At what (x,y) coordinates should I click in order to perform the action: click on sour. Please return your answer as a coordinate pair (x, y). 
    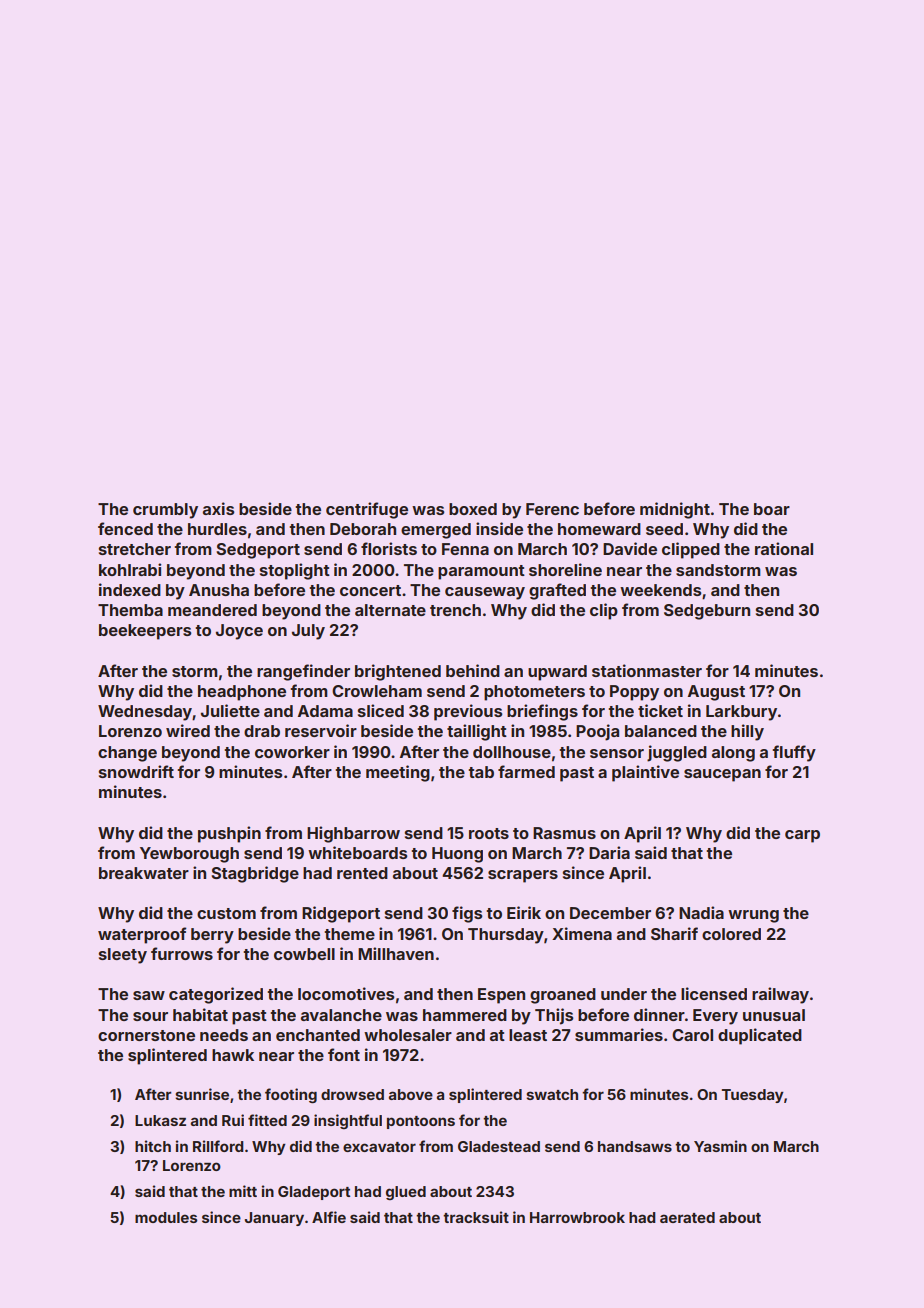
    Looking at the image, I should click on (150, 1016).
